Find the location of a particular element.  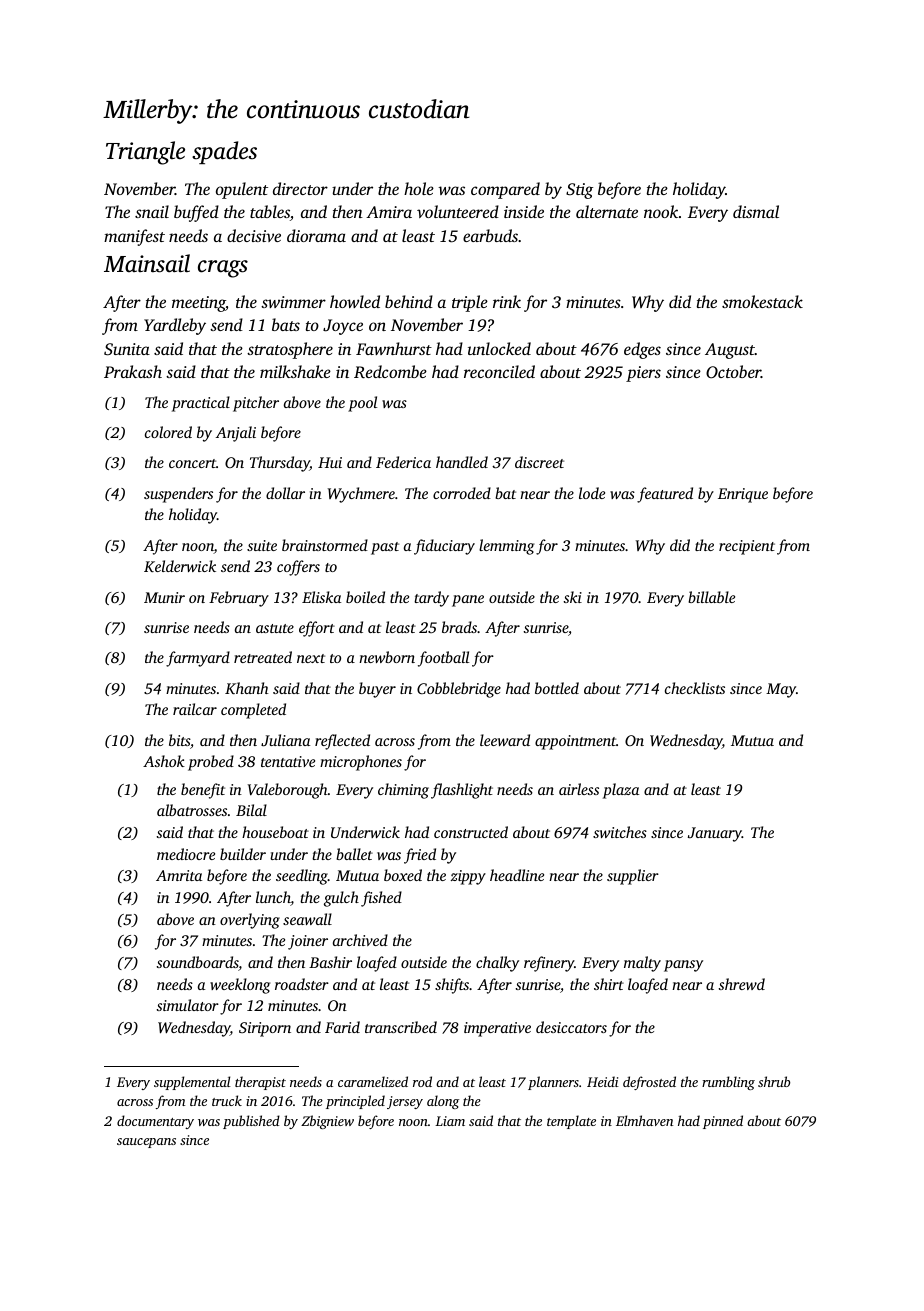

appointment is located at coordinates (575, 742).
